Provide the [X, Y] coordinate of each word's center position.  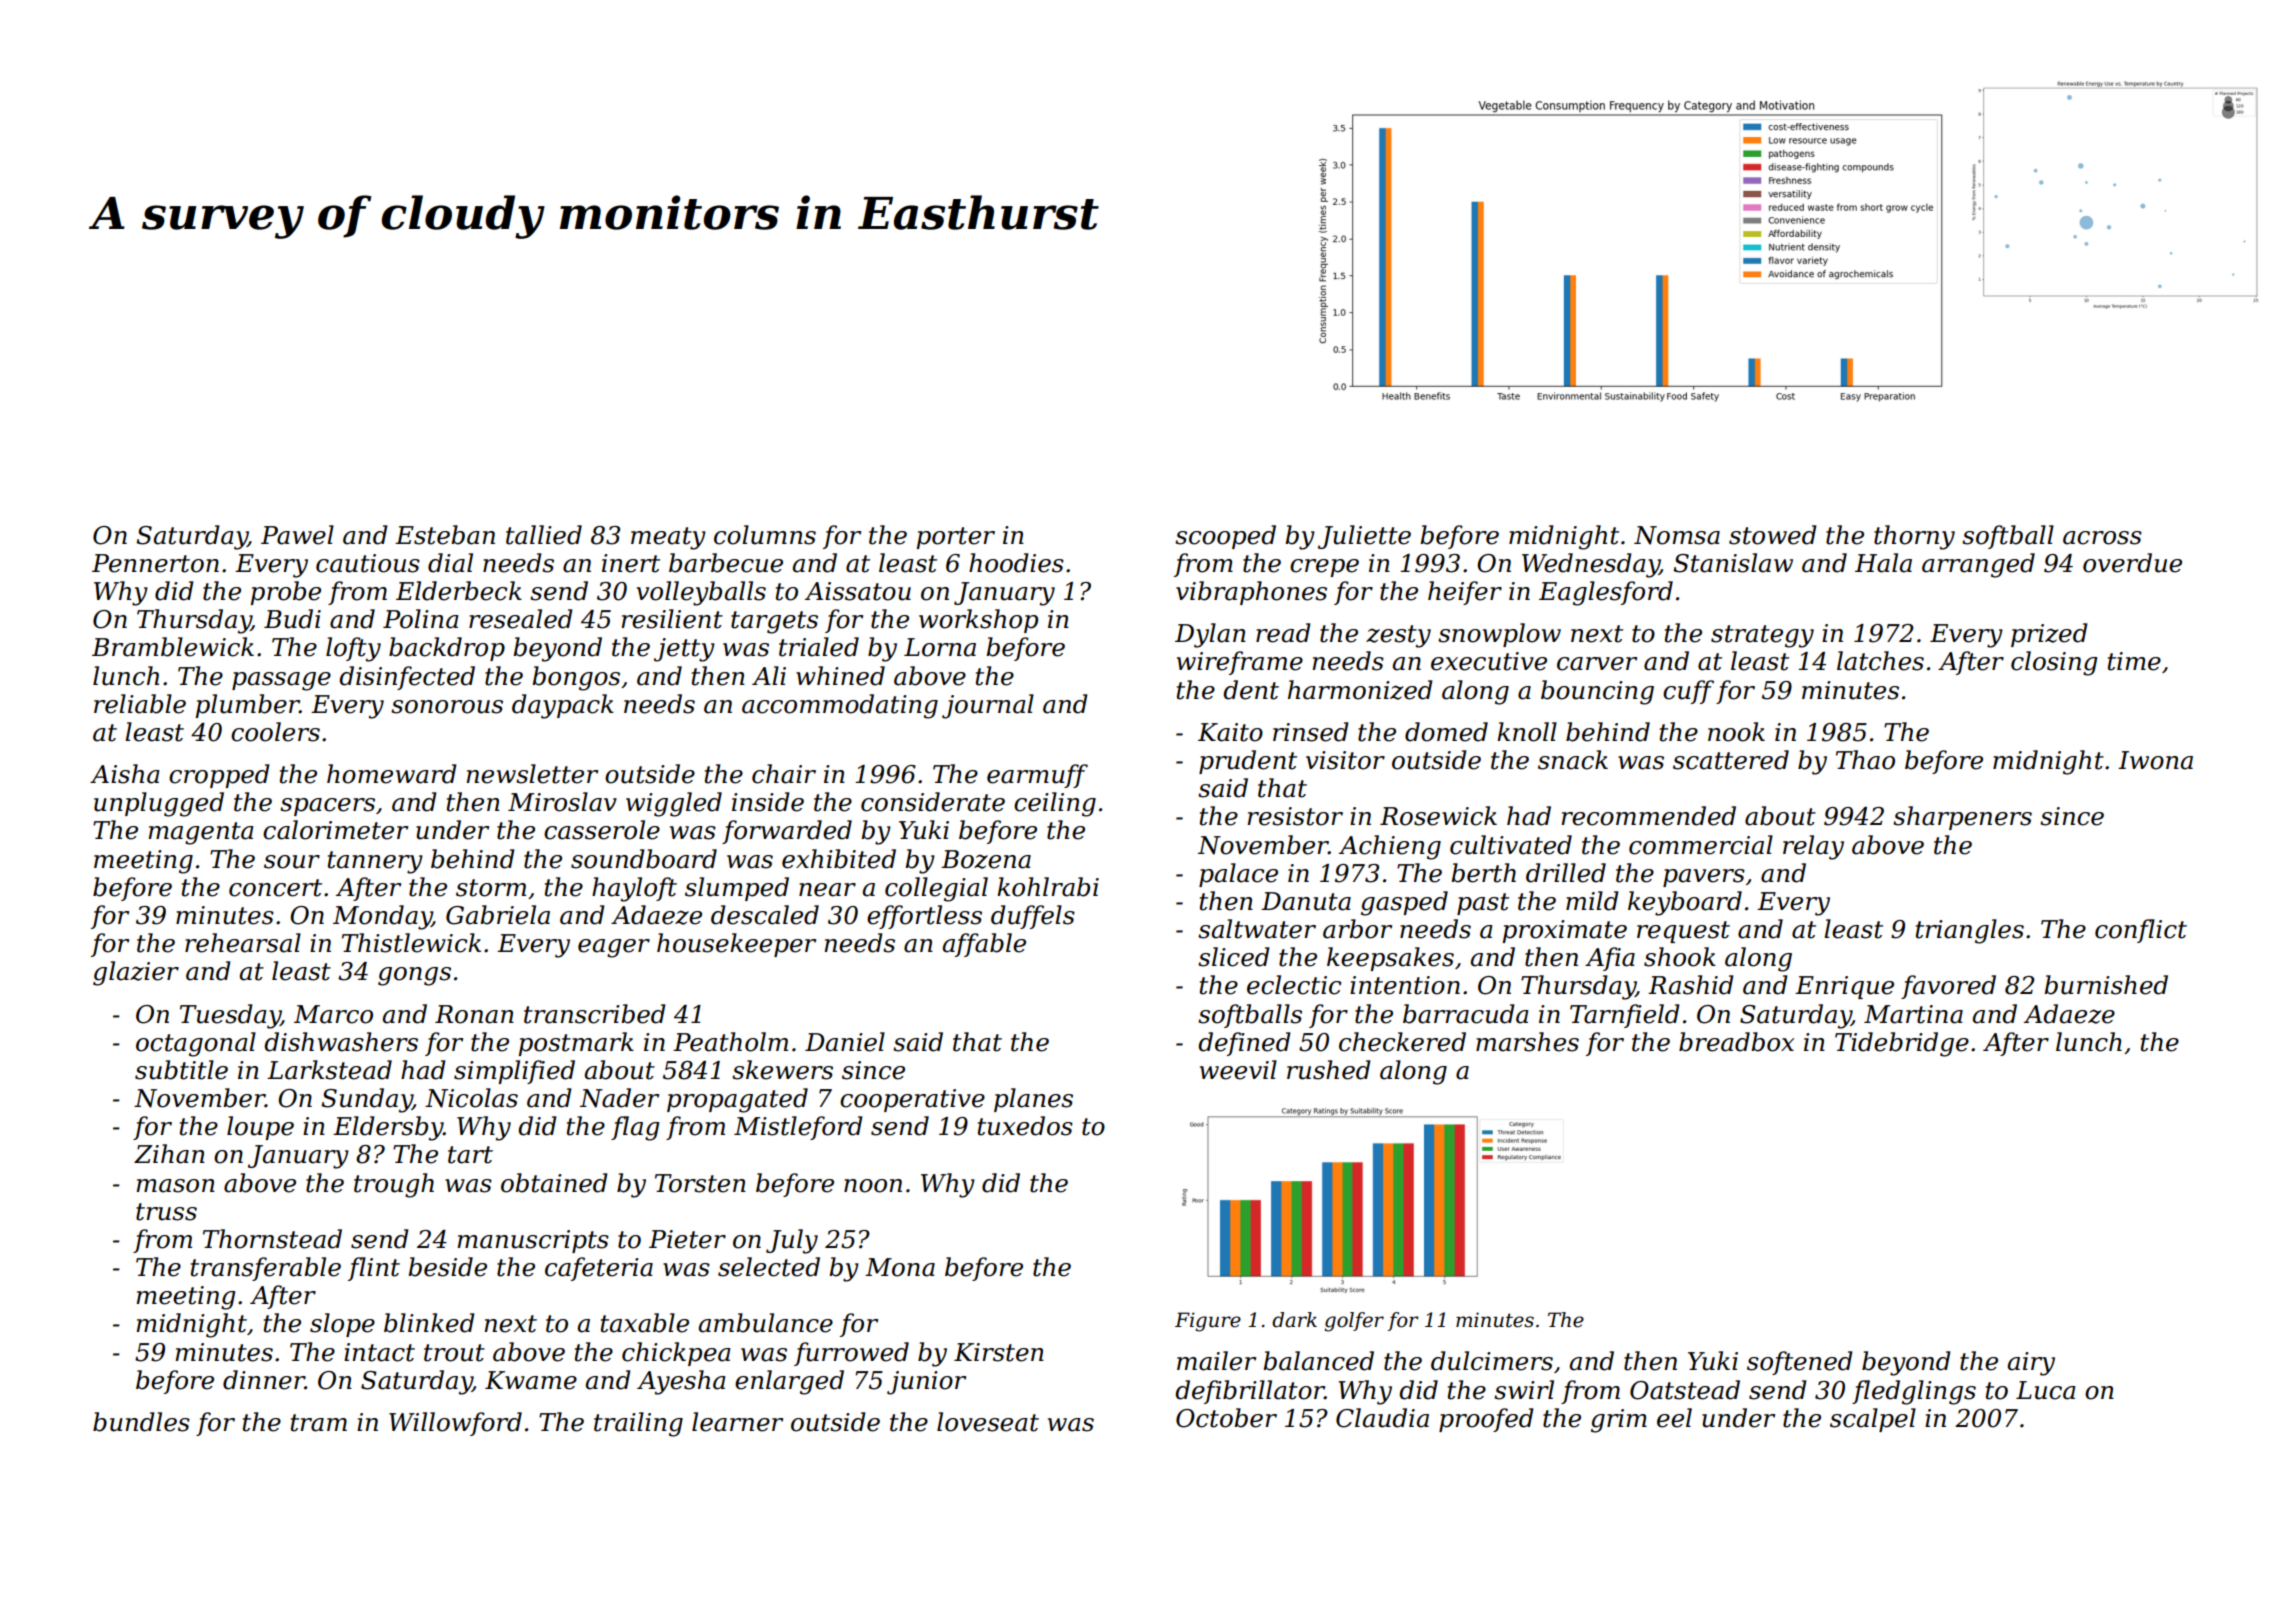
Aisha [125, 774]
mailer [1216, 1361]
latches [1880, 661]
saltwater [1257, 929]
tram [319, 1423]
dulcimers [1492, 1361]
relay [1813, 847]
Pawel [297, 535]
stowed [1772, 535]
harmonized [1360, 690]
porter [955, 538]
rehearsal [243, 943]
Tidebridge [1902, 1044]
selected [769, 1267]
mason [175, 1186]
